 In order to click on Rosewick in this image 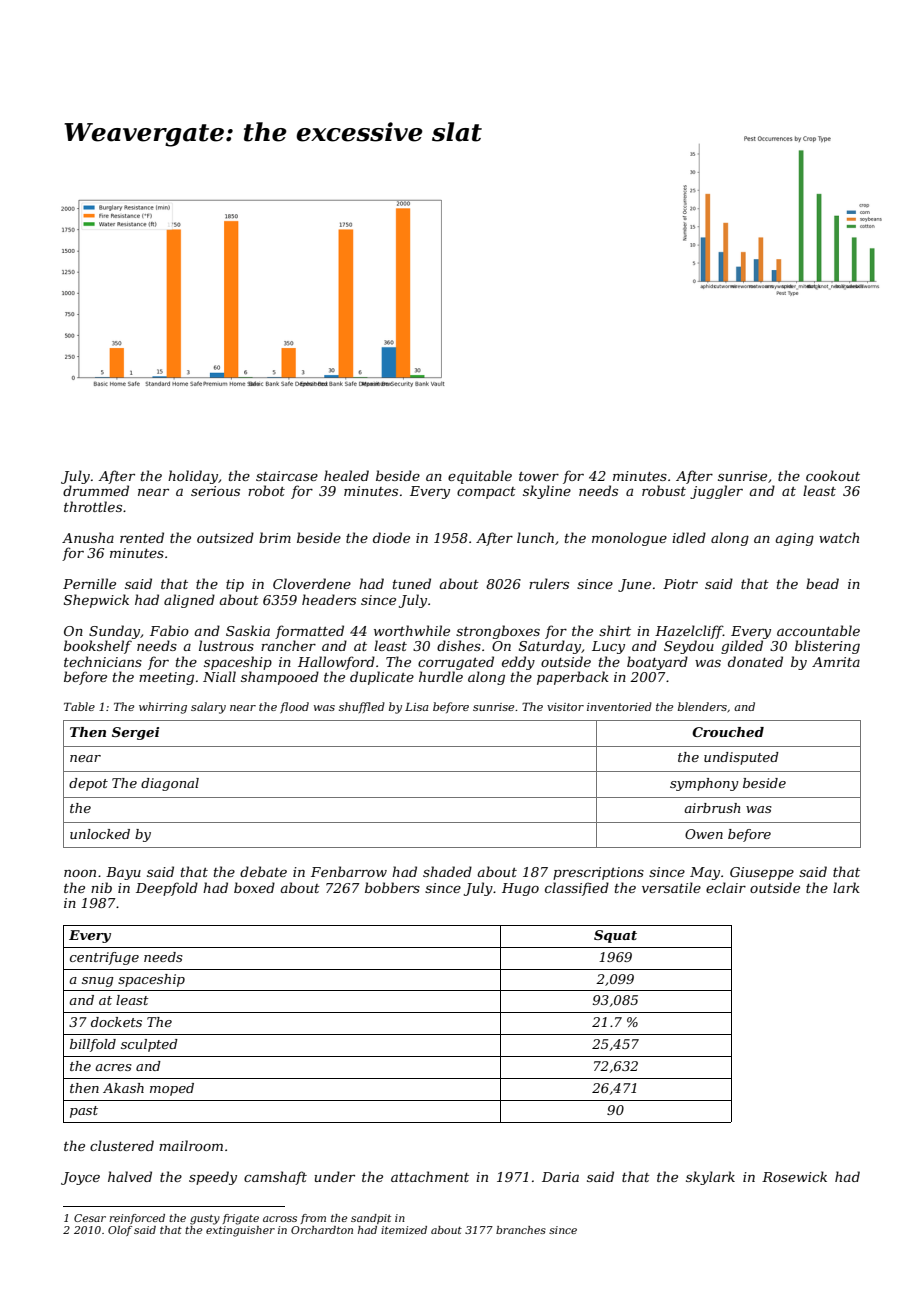, I will do `click(794, 1176)`.
